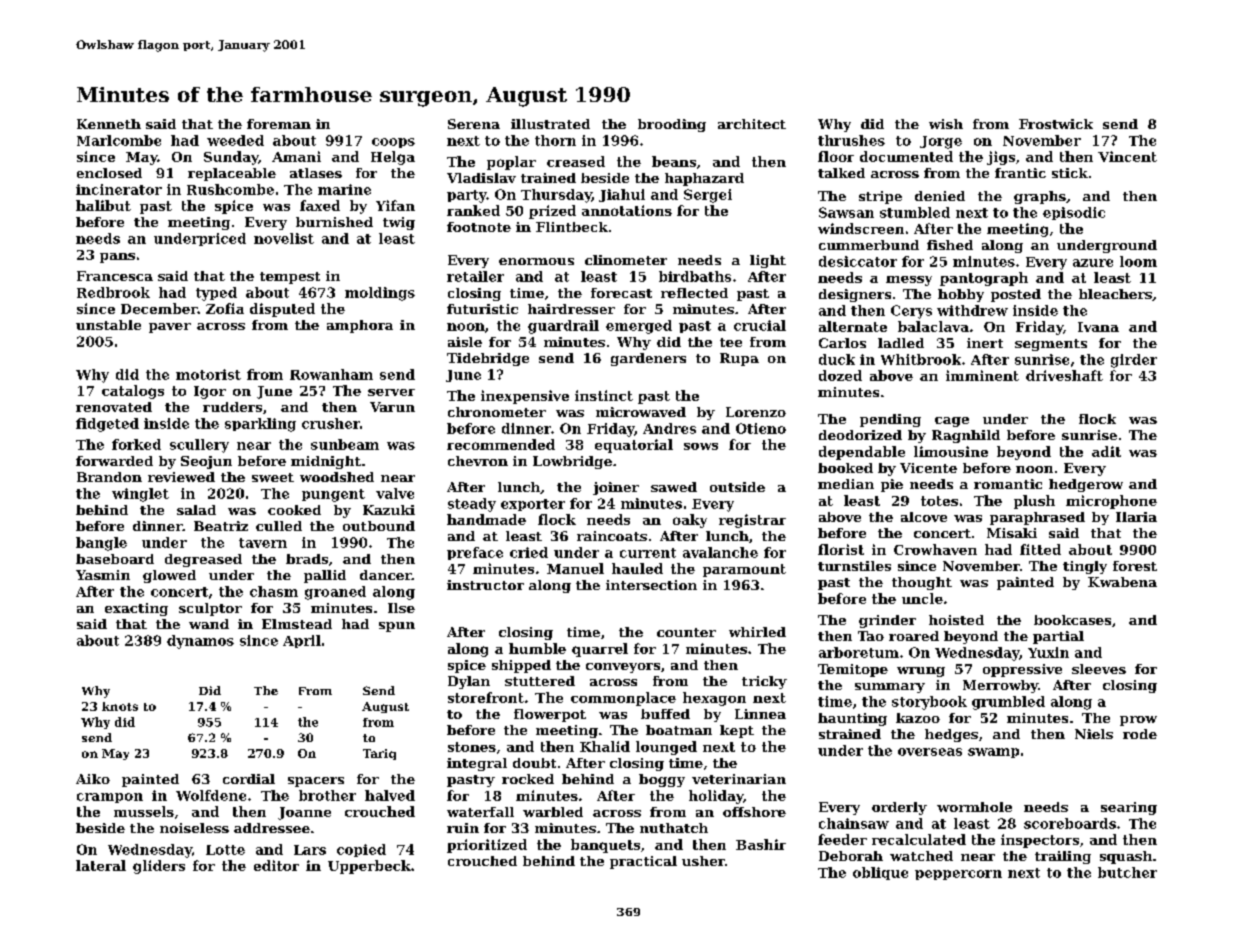 This page has width=1233, height=952. I want to click on episodic, so click(1074, 213).
